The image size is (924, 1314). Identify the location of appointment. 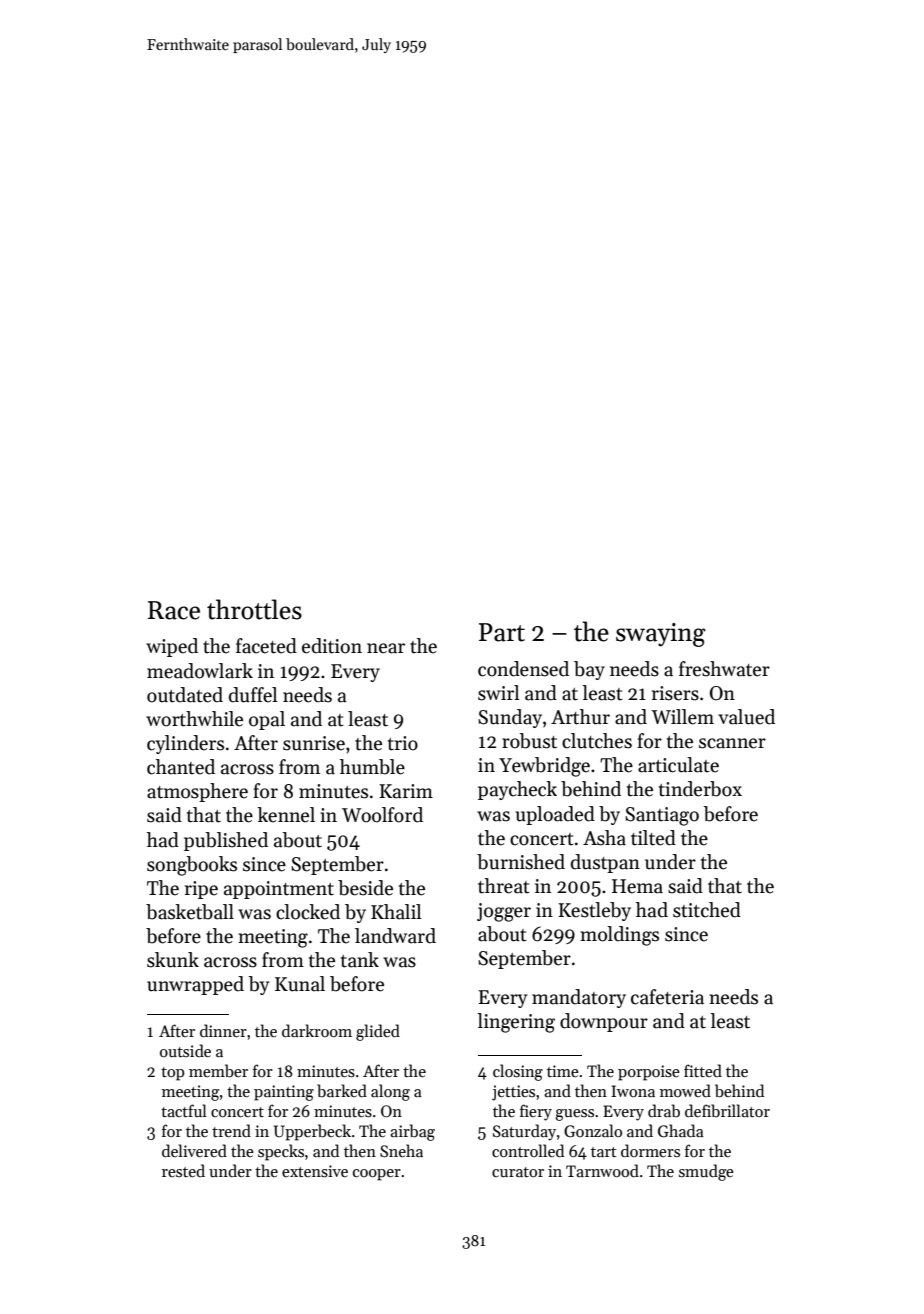
(279, 890).
